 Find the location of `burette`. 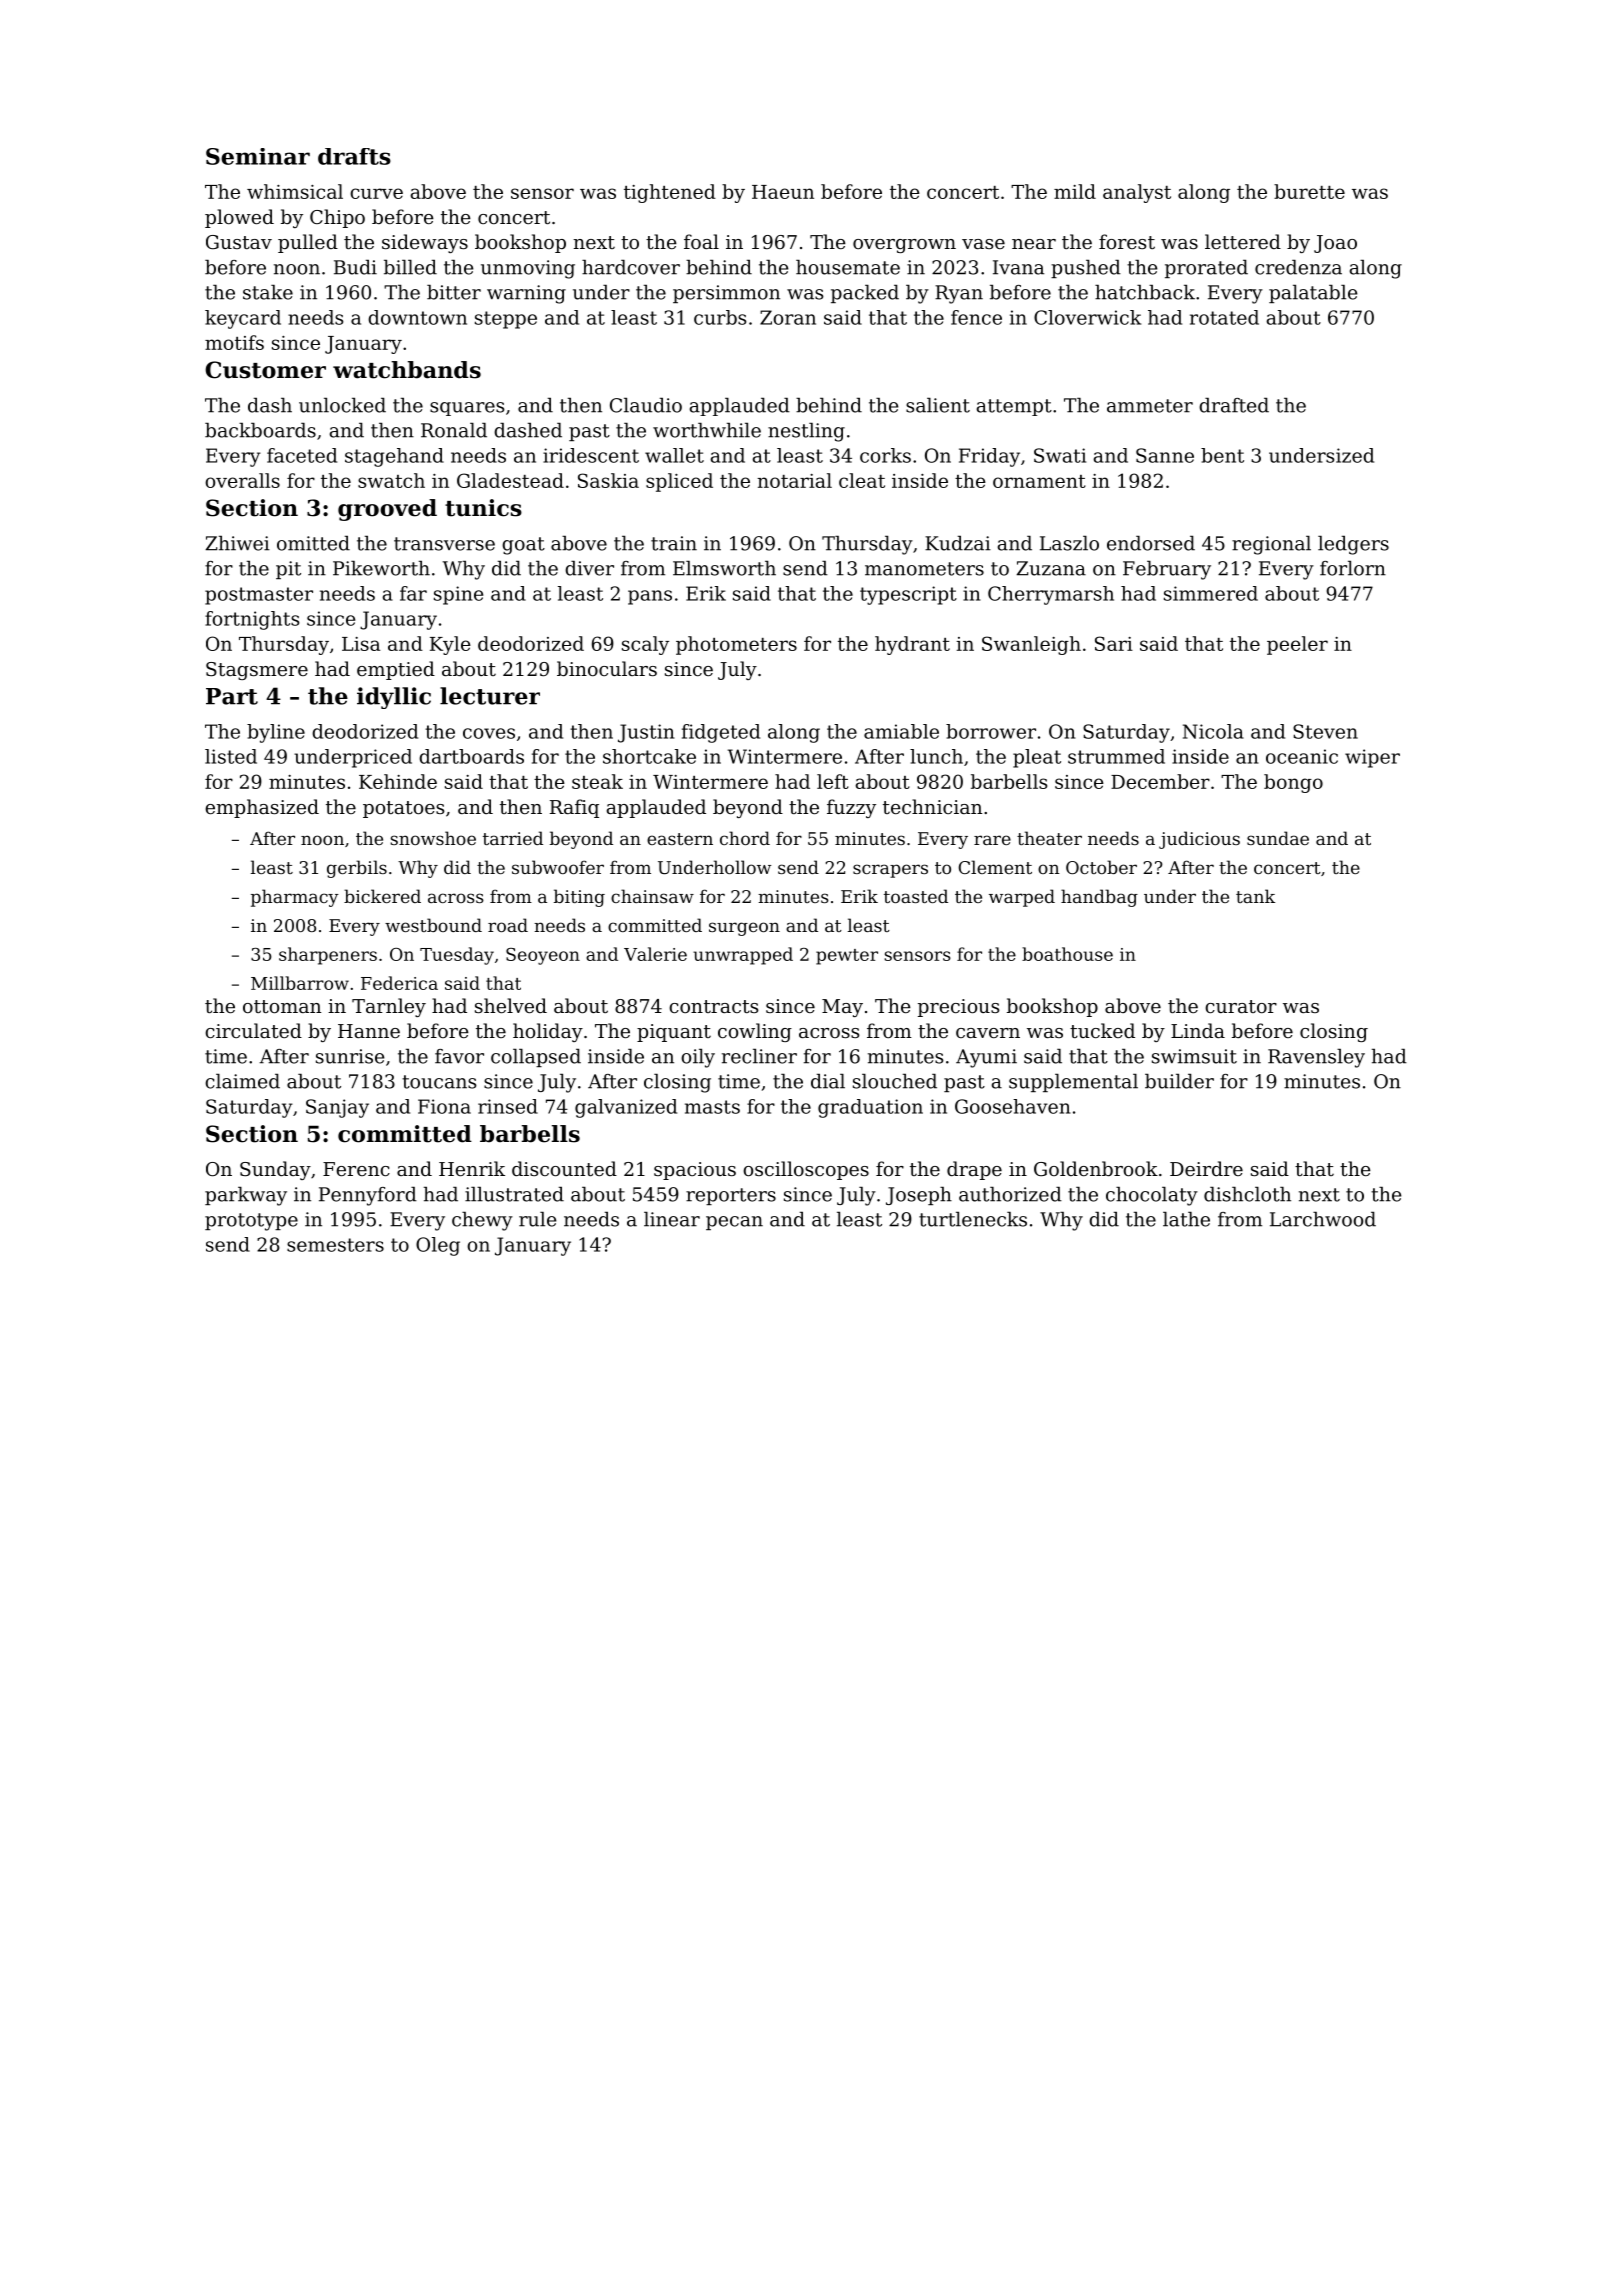

burette is located at coordinates (1309, 191).
